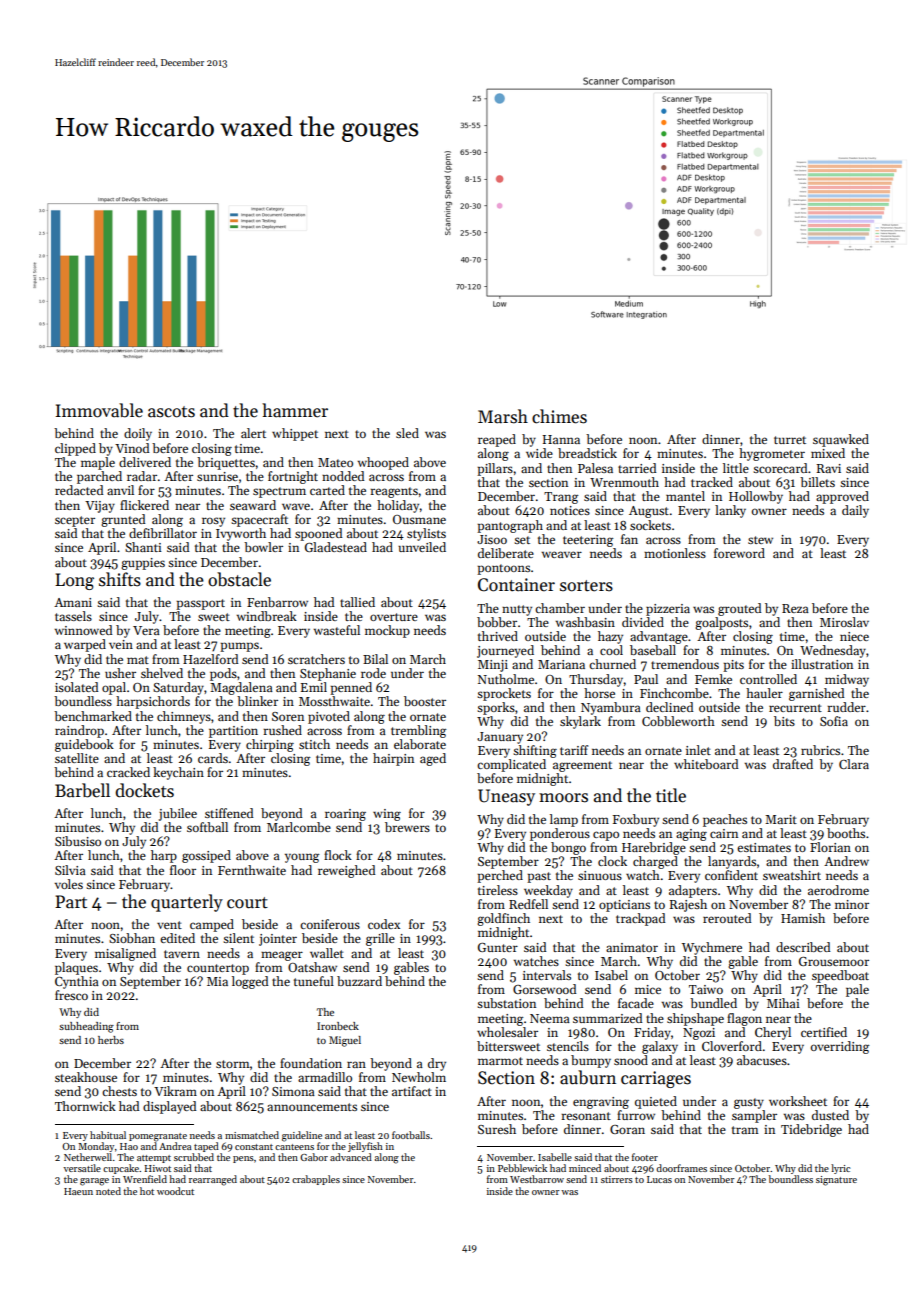 The height and width of the page is (1308, 924). Describe the element at coordinates (803, 947) in the page. I see `described` at that location.
